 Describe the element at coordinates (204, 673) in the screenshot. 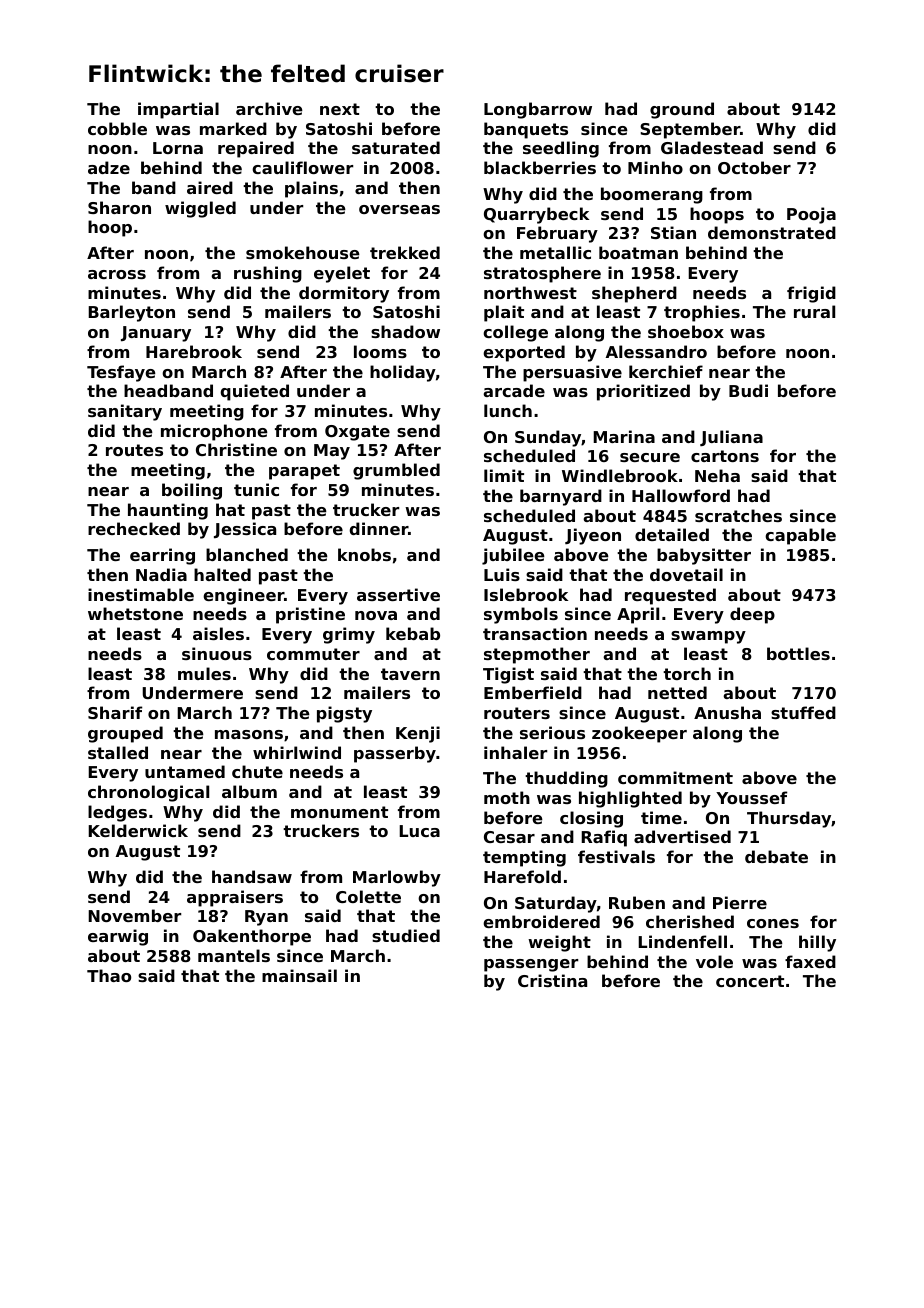

I see `mules` at that location.
